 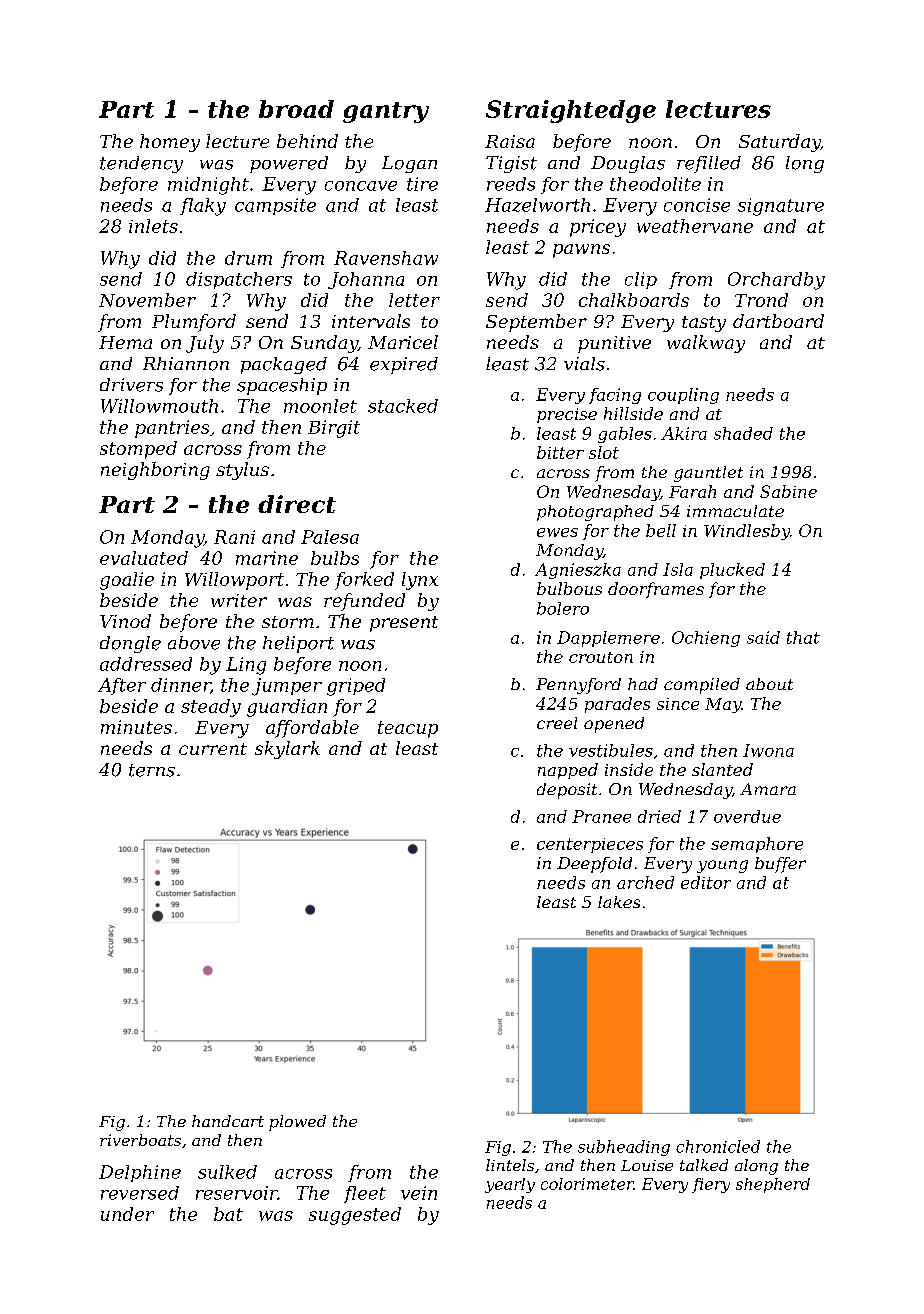 I want to click on griped, so click(x=356, y=687).
